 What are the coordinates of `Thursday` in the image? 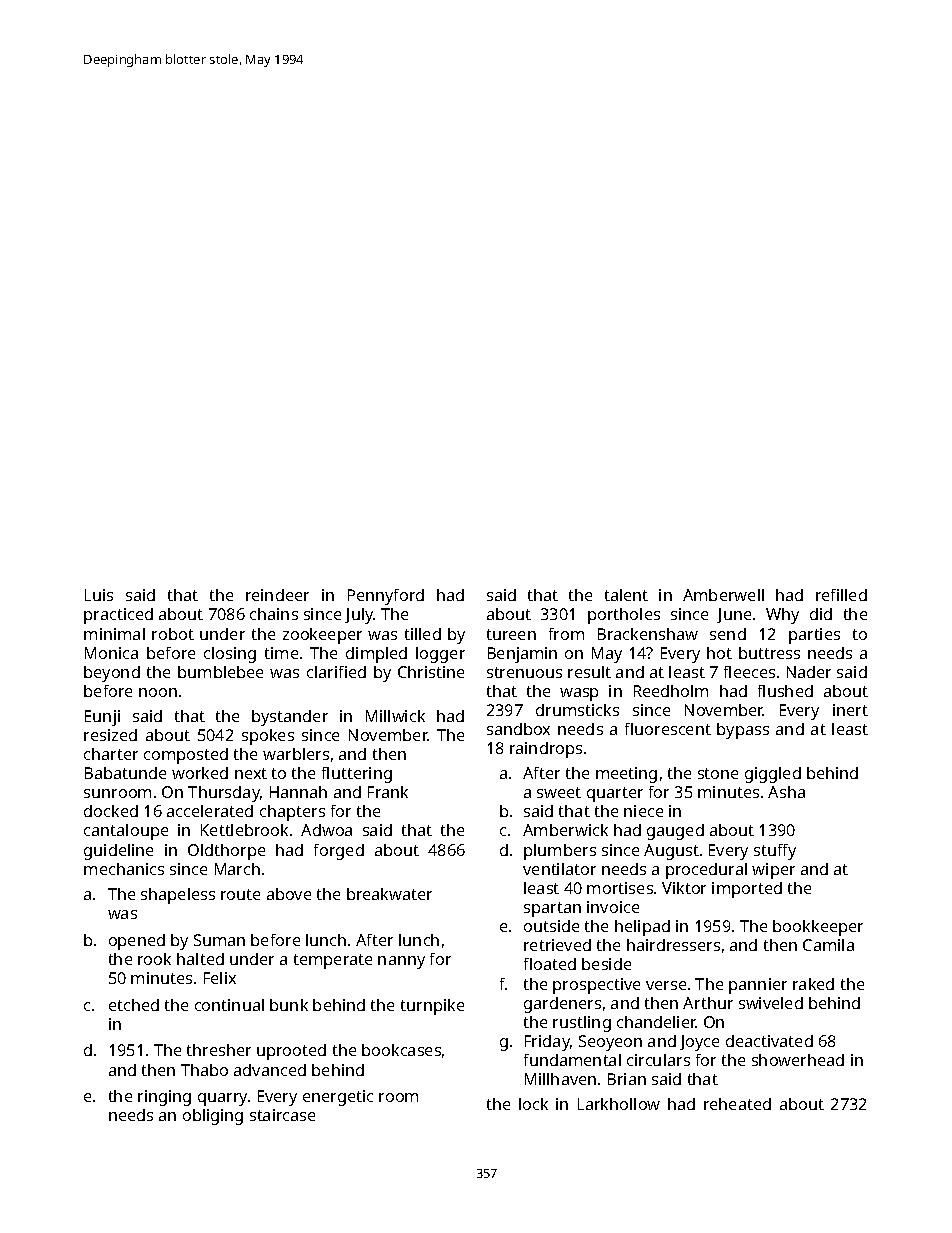 It's located at (224, 794).
